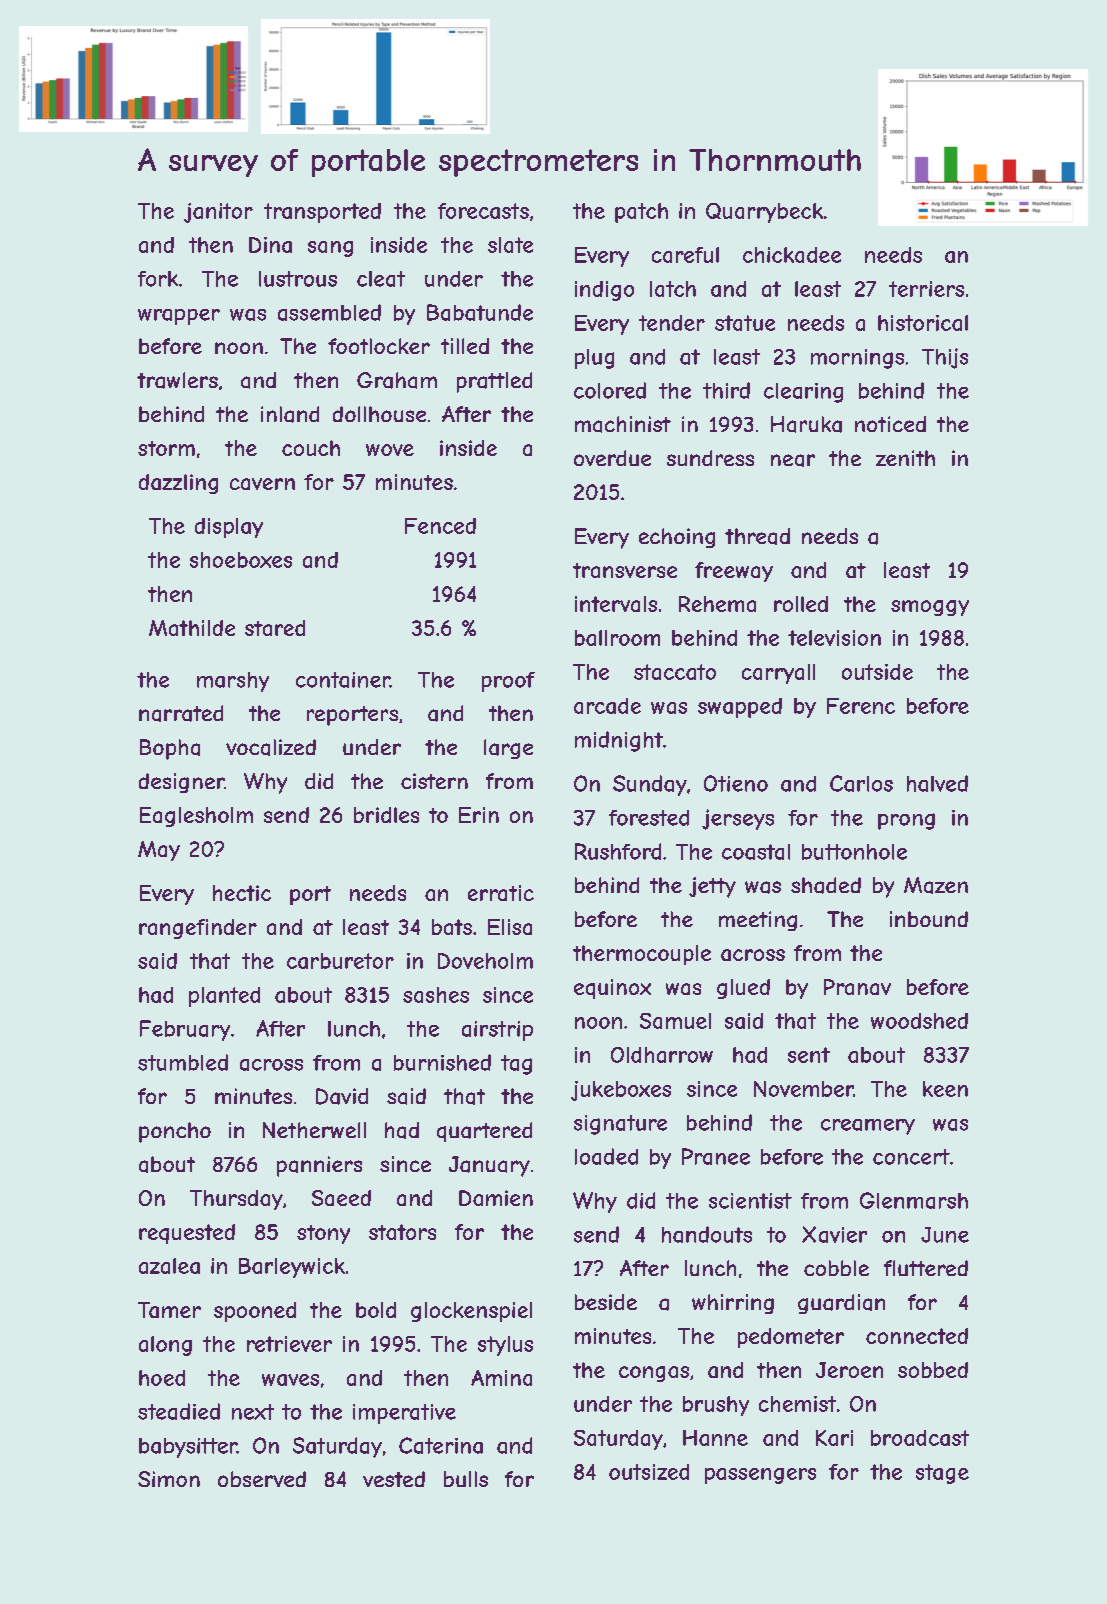 The image size is (1107, 1604). I want to click on chickadee, so click(792, 255).
